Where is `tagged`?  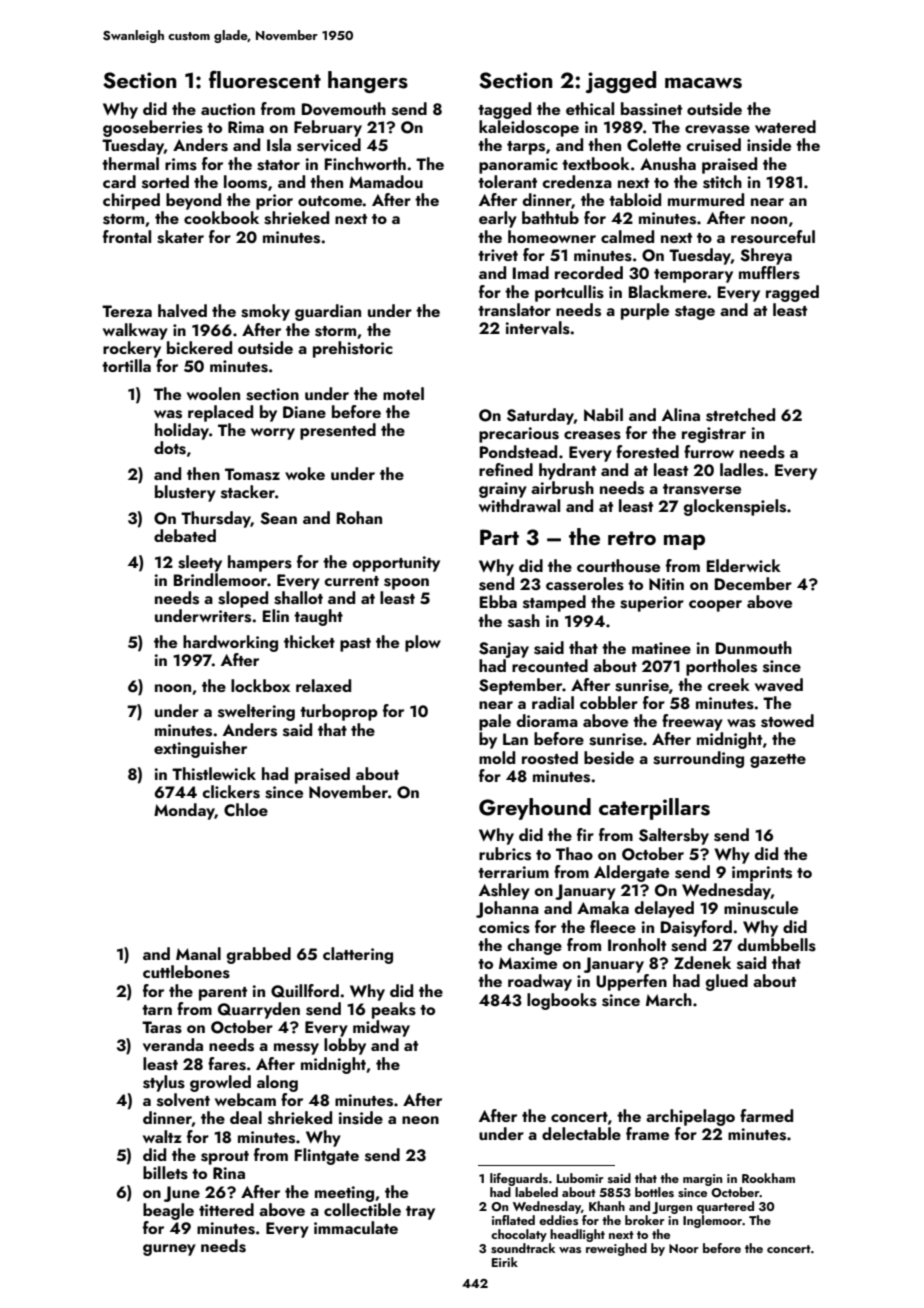
tagged is located at coordinates (504, 110).
